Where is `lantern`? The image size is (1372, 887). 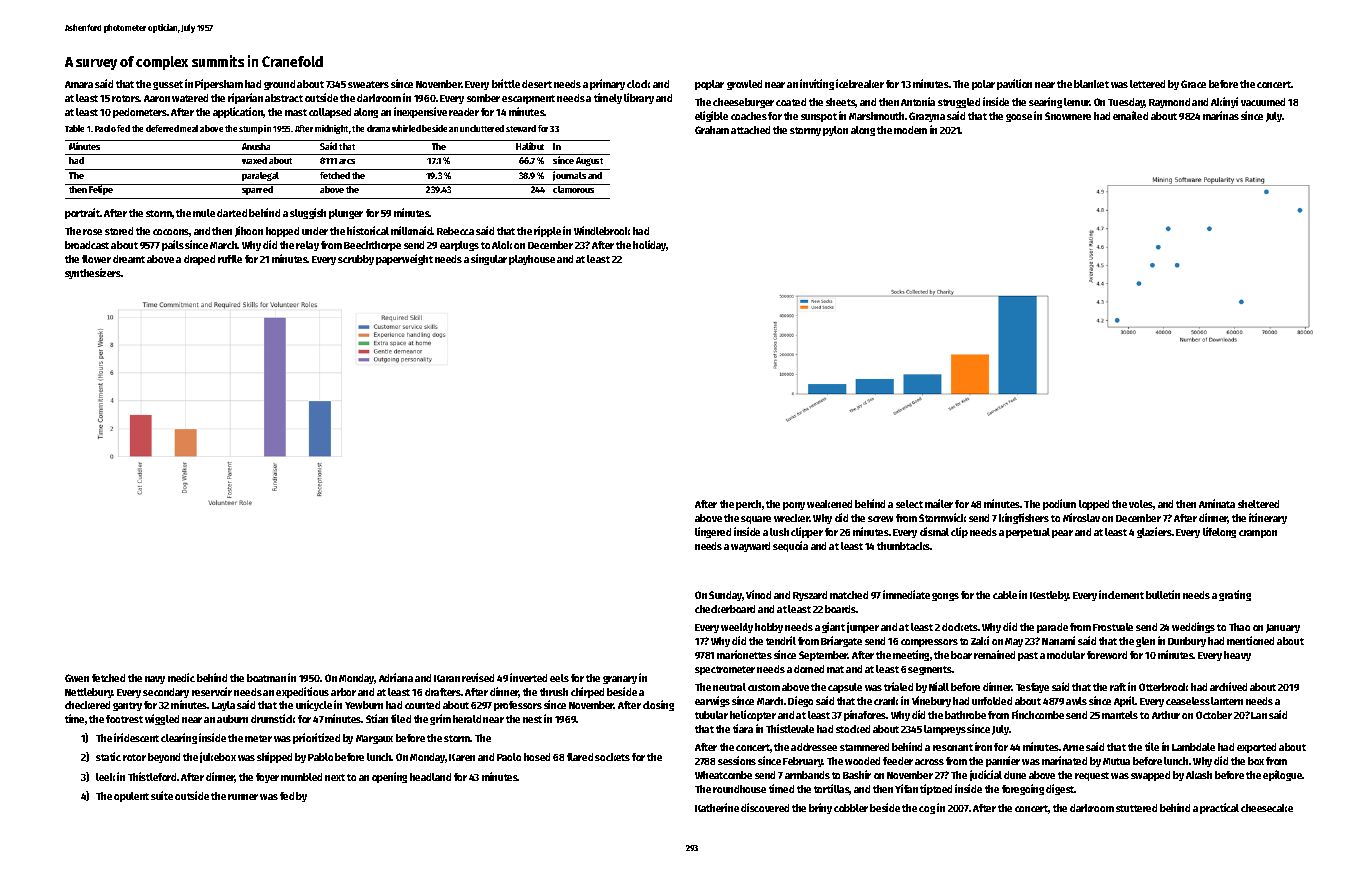
lantern is located at coordinates (1227, 701).
